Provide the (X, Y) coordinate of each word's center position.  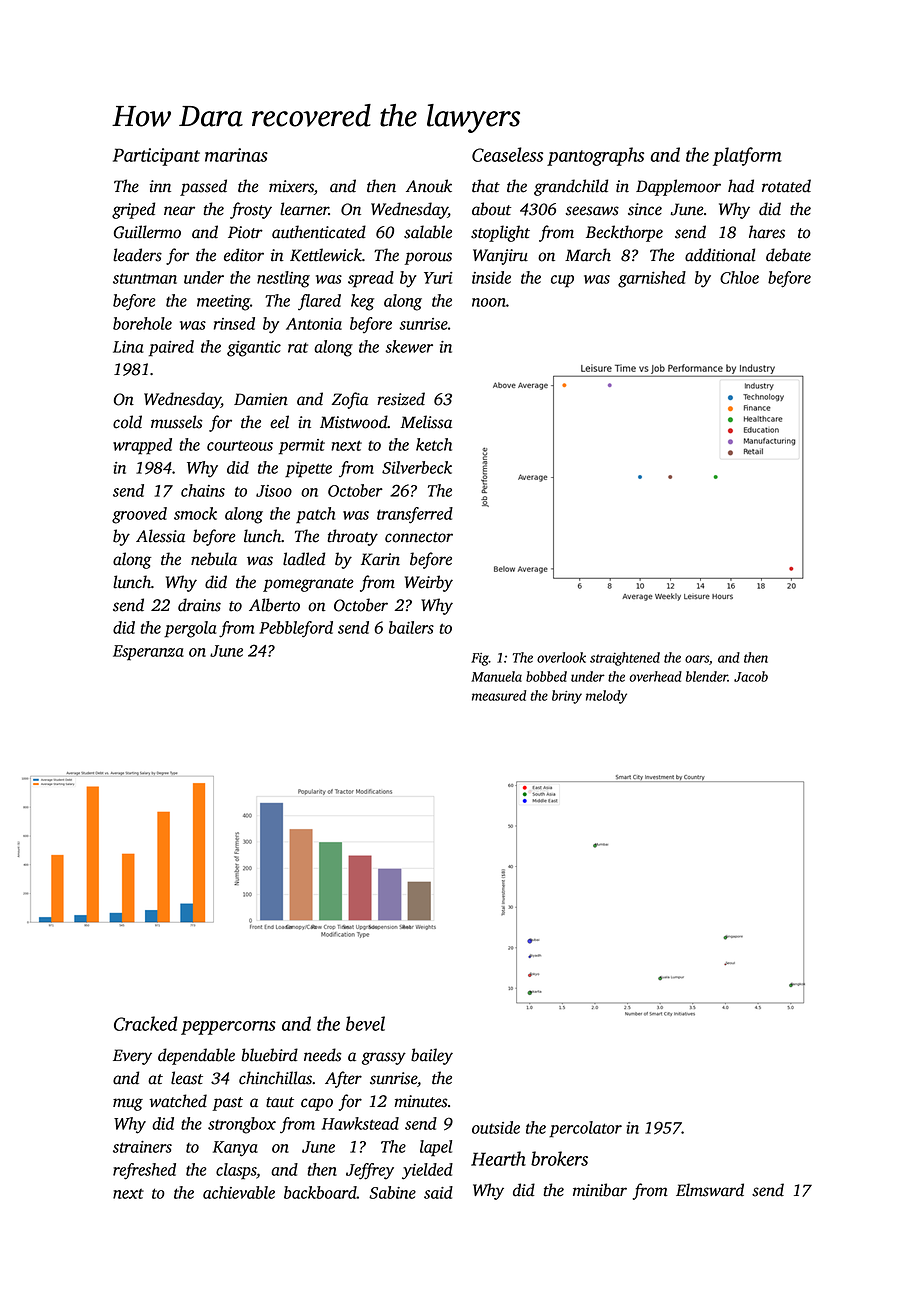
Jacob (751, 676)
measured (499, 695)
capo (317, 1104)
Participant (156, 157)
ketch (434, 444)
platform (747, 156)
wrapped (142, 446)
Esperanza (148, 653)
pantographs (595, 156)
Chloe (739, 277)
